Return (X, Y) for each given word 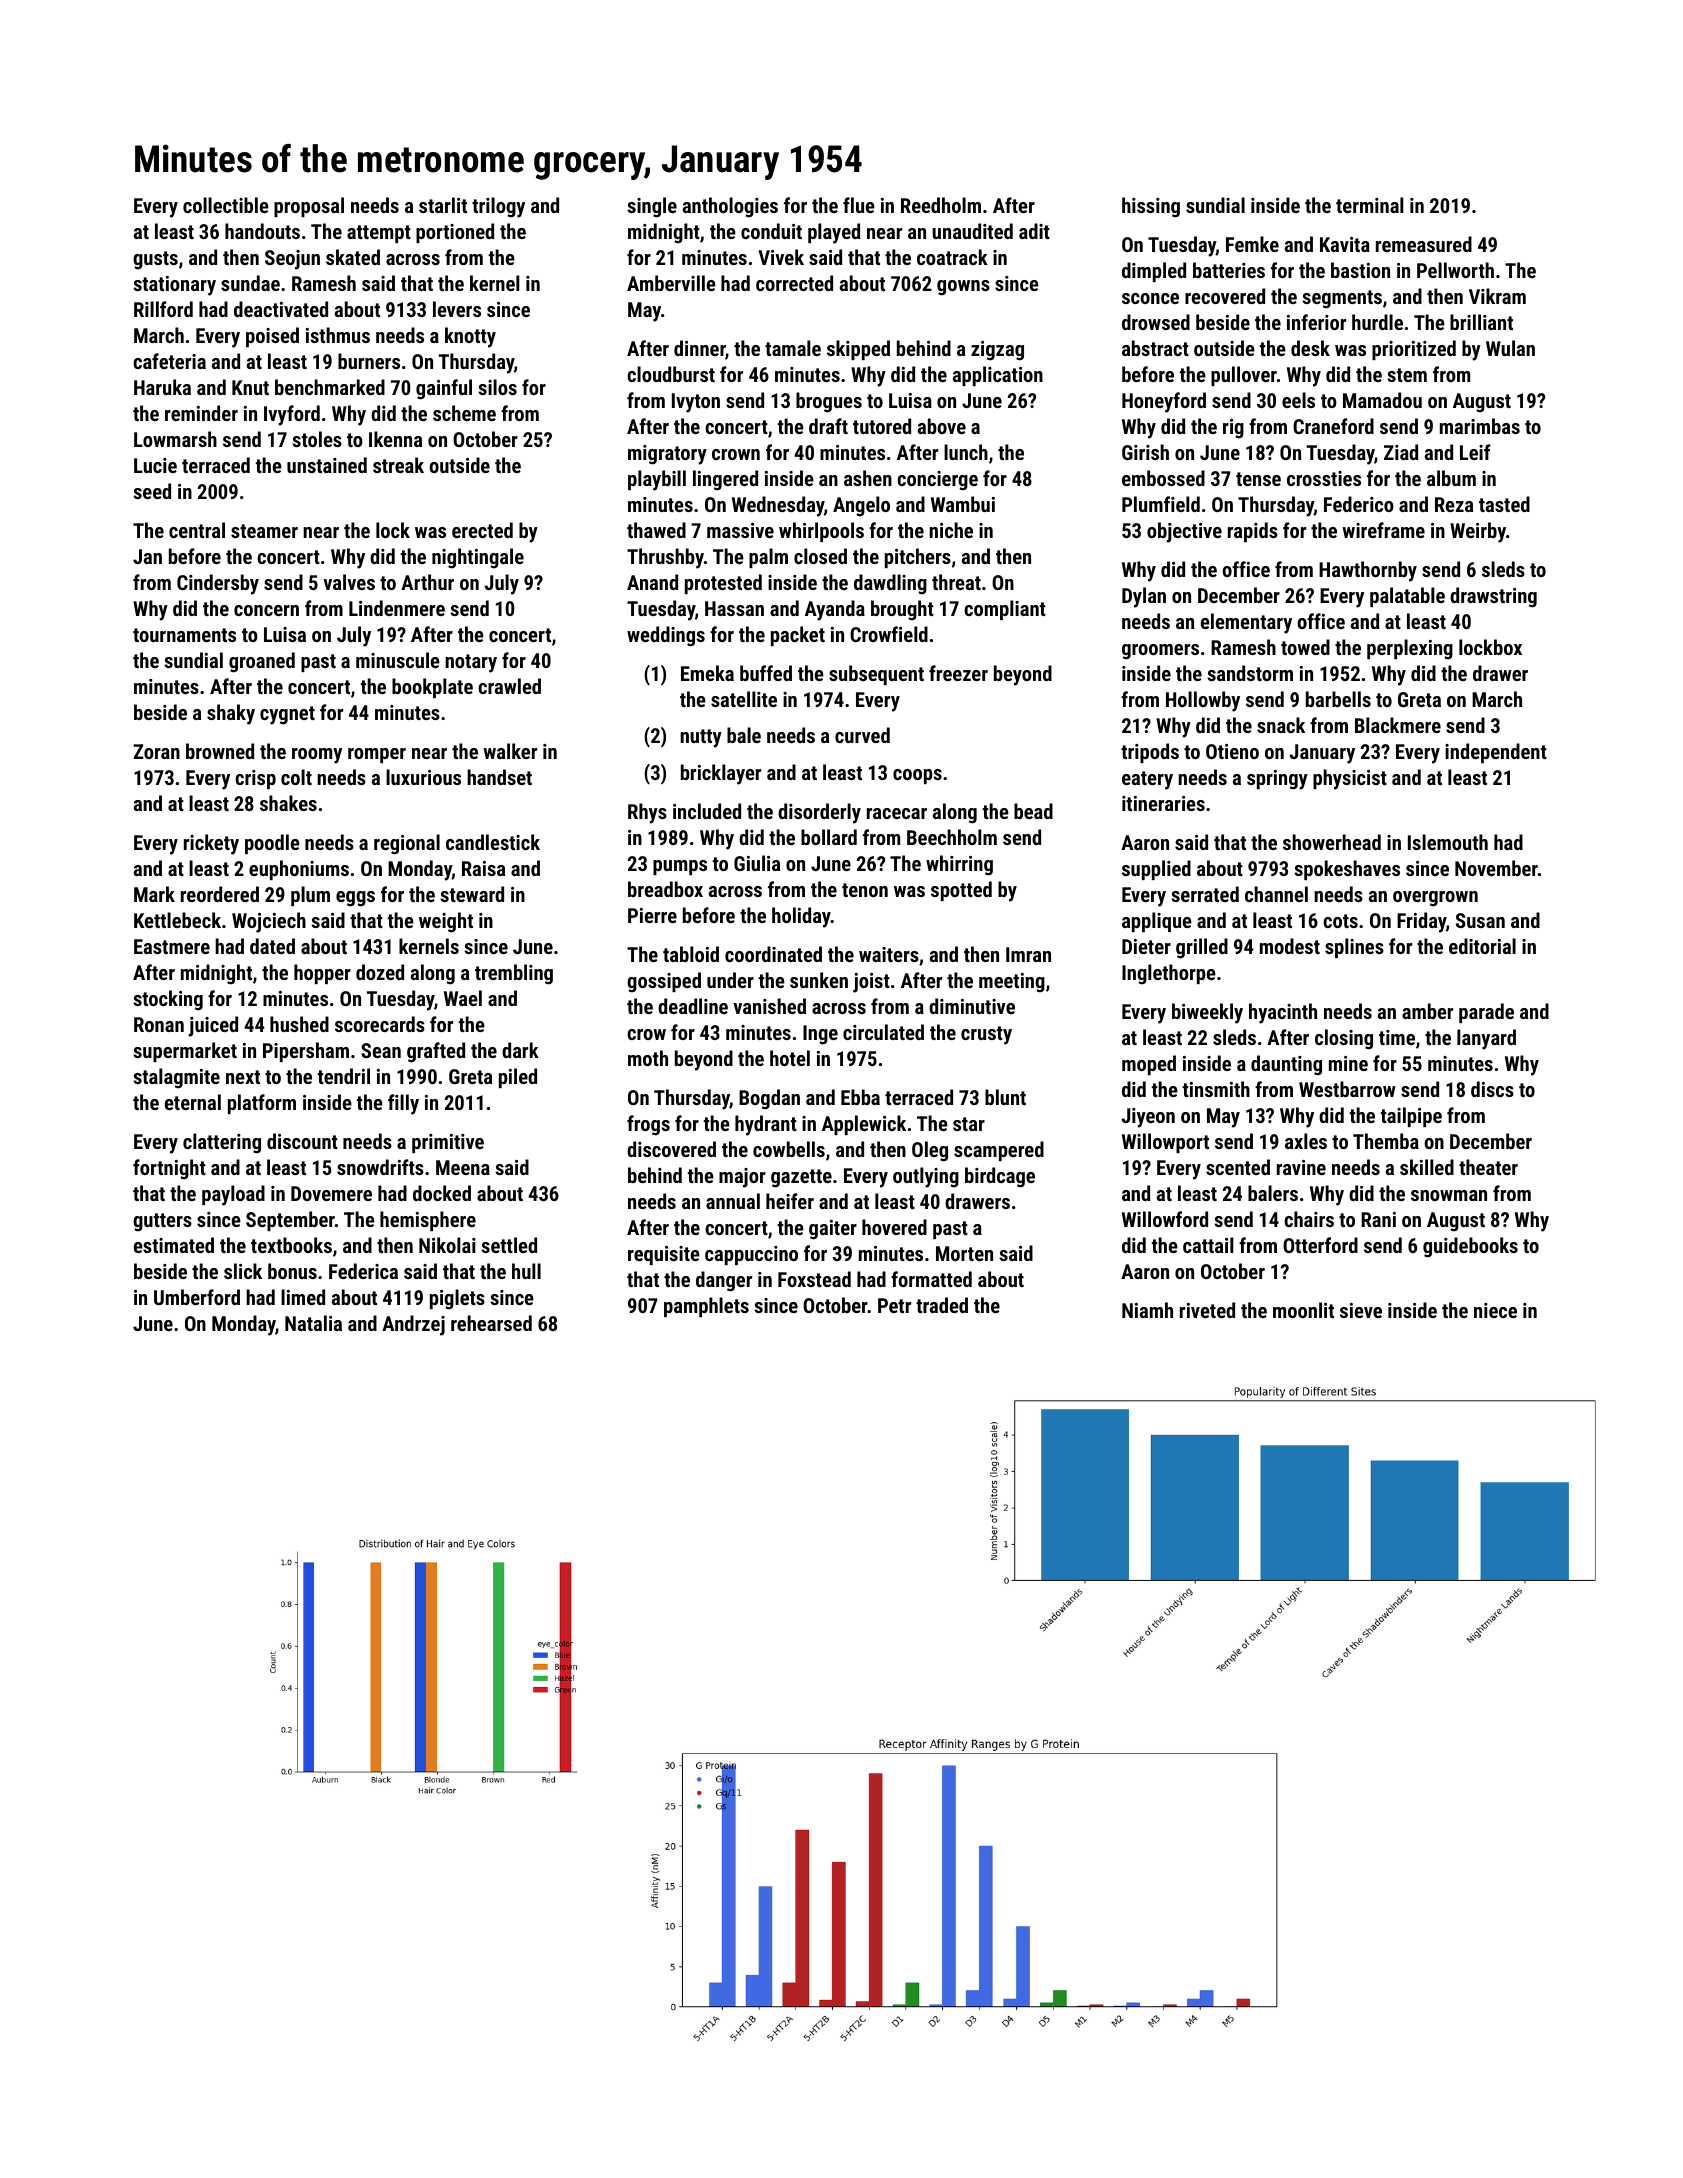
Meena (463, 1167)
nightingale (478, 558)
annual (733, 1201)
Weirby (1478, 532)
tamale (793, 348)
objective (1184, 532)
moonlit (1303, 1310)
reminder (201, 413)
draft (828, 426)
